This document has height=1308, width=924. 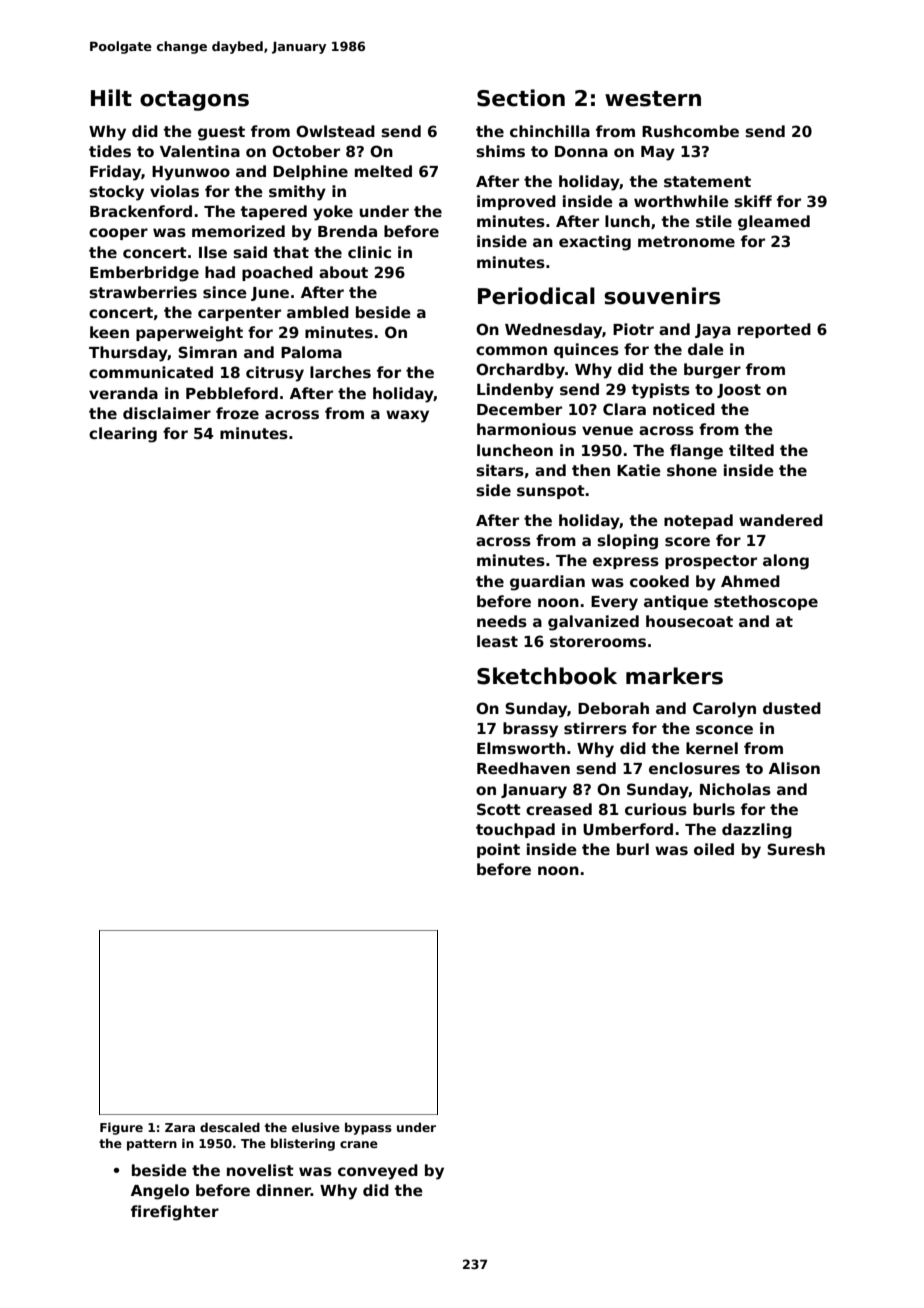 I want to click on crane, so click(x=359, y=1144).
